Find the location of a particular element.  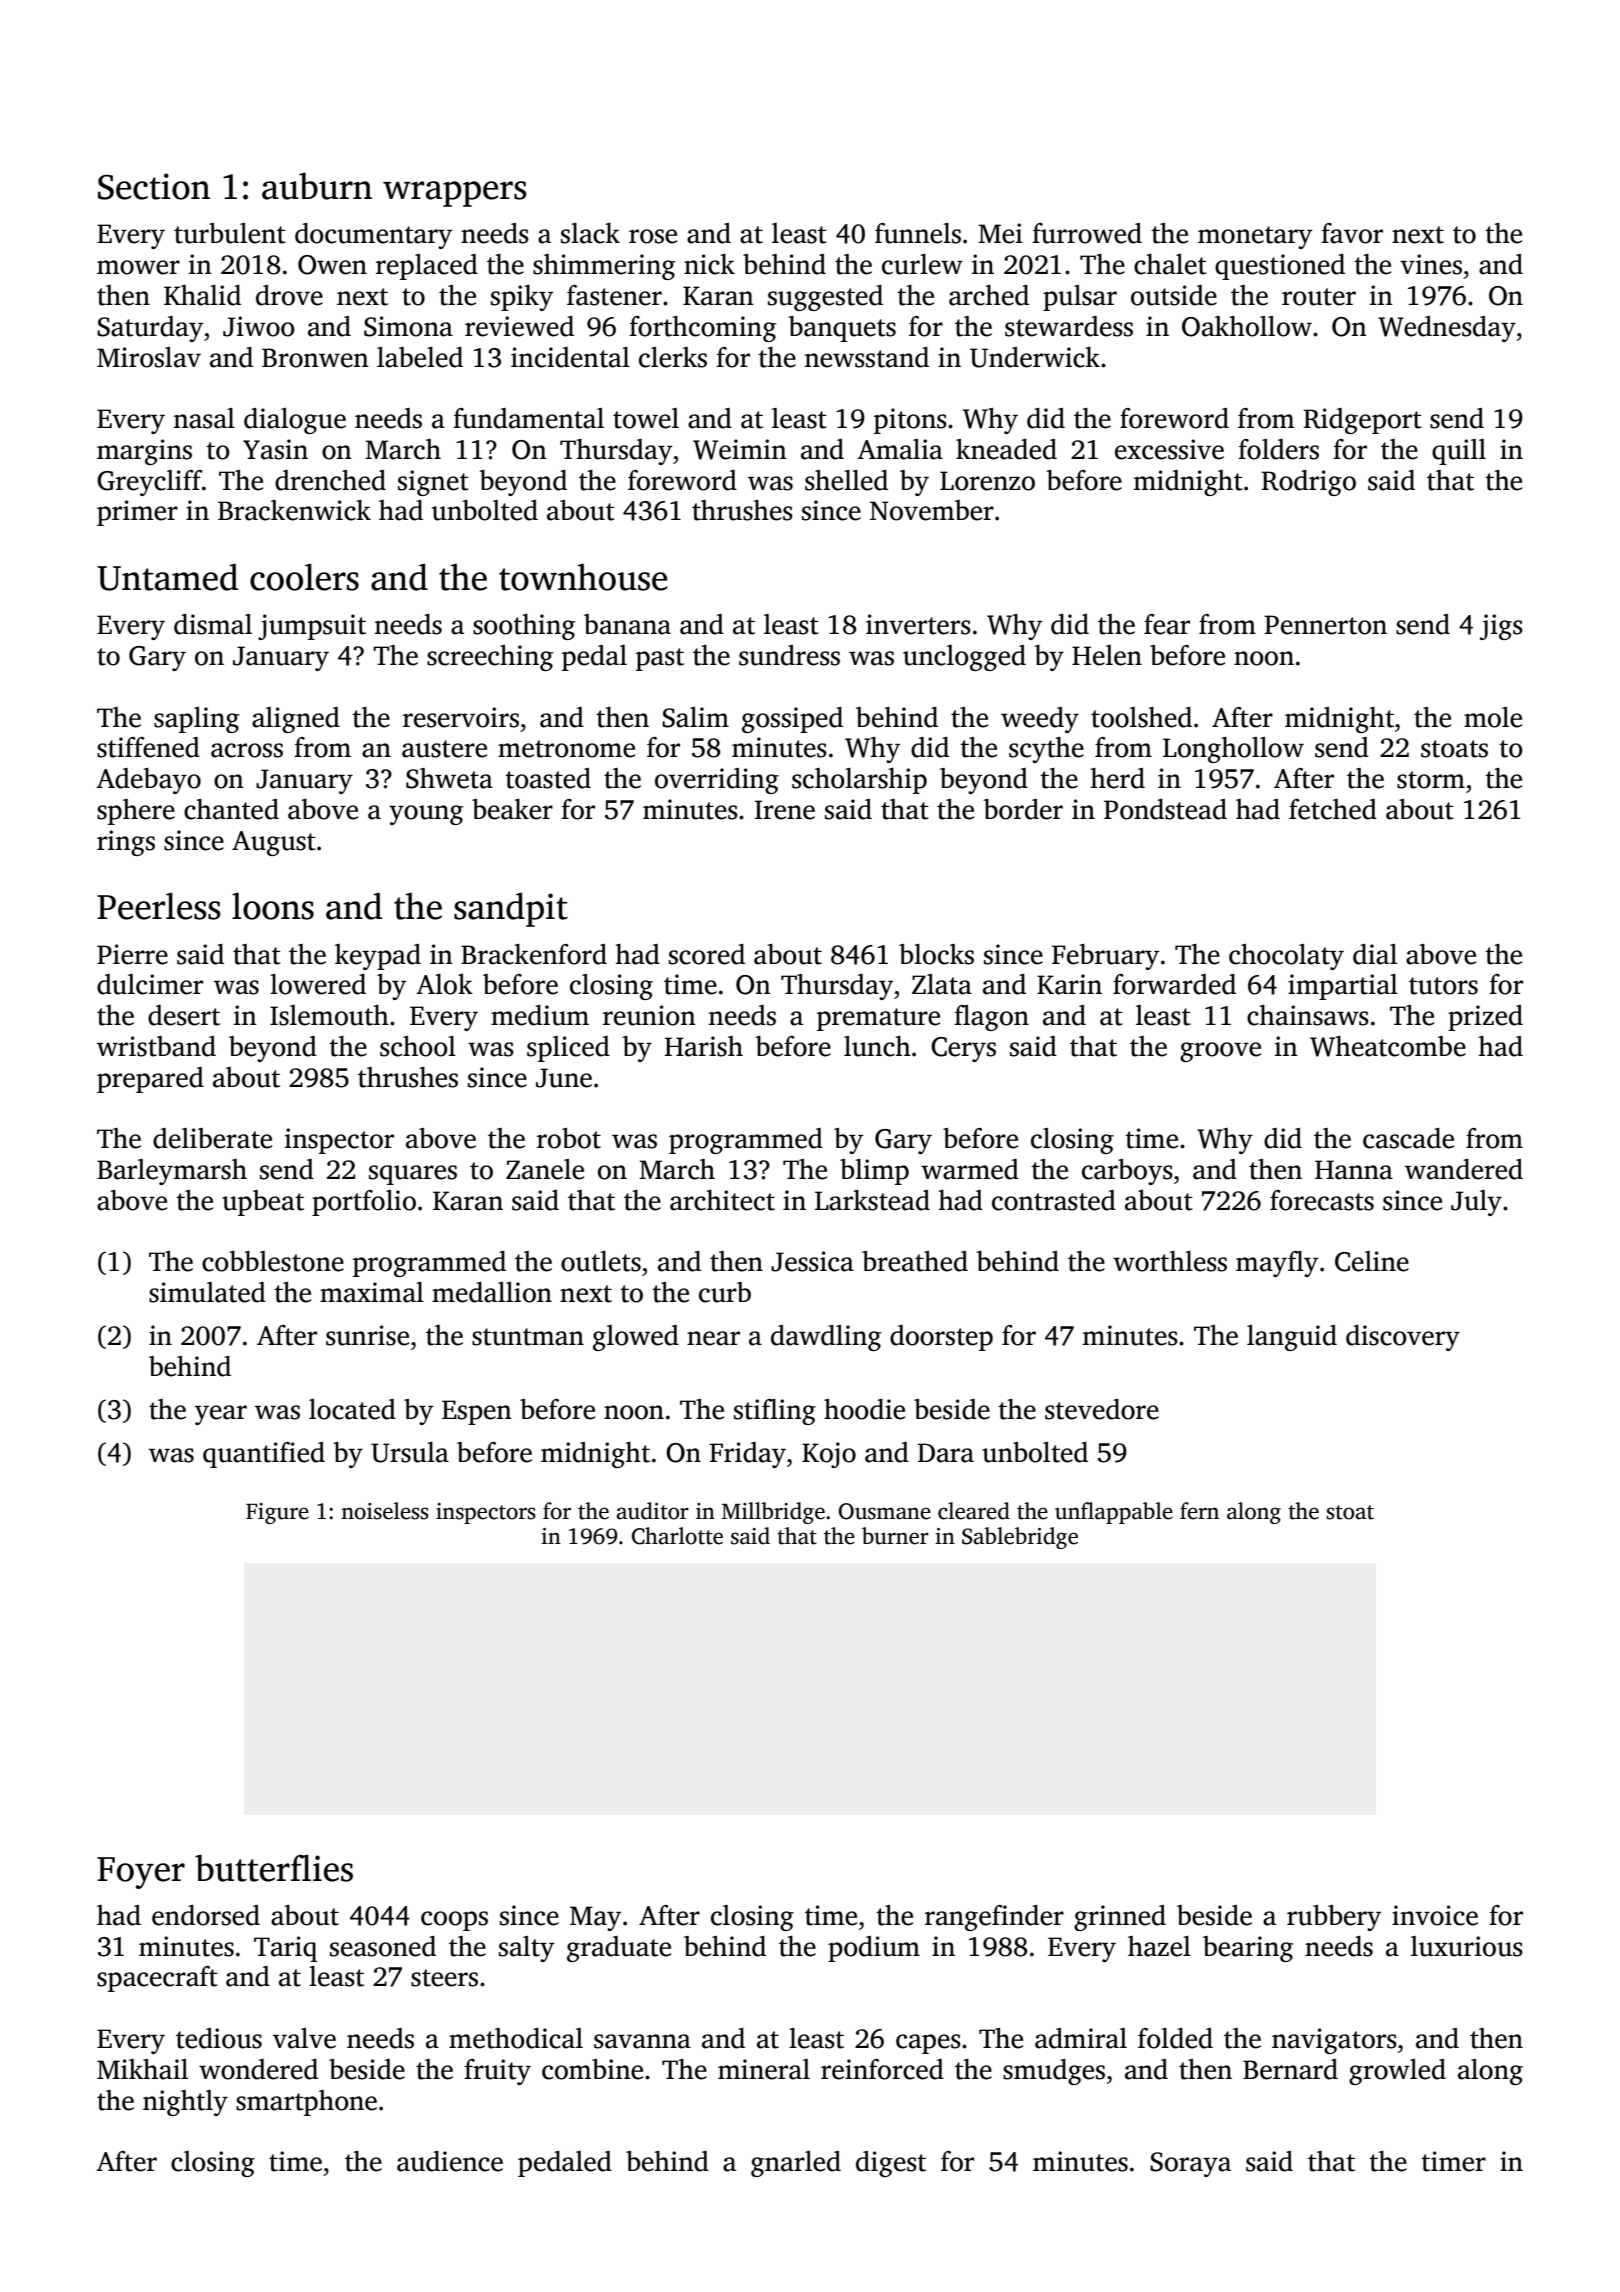

Pennerton is located at coordinates (1325, 625).
